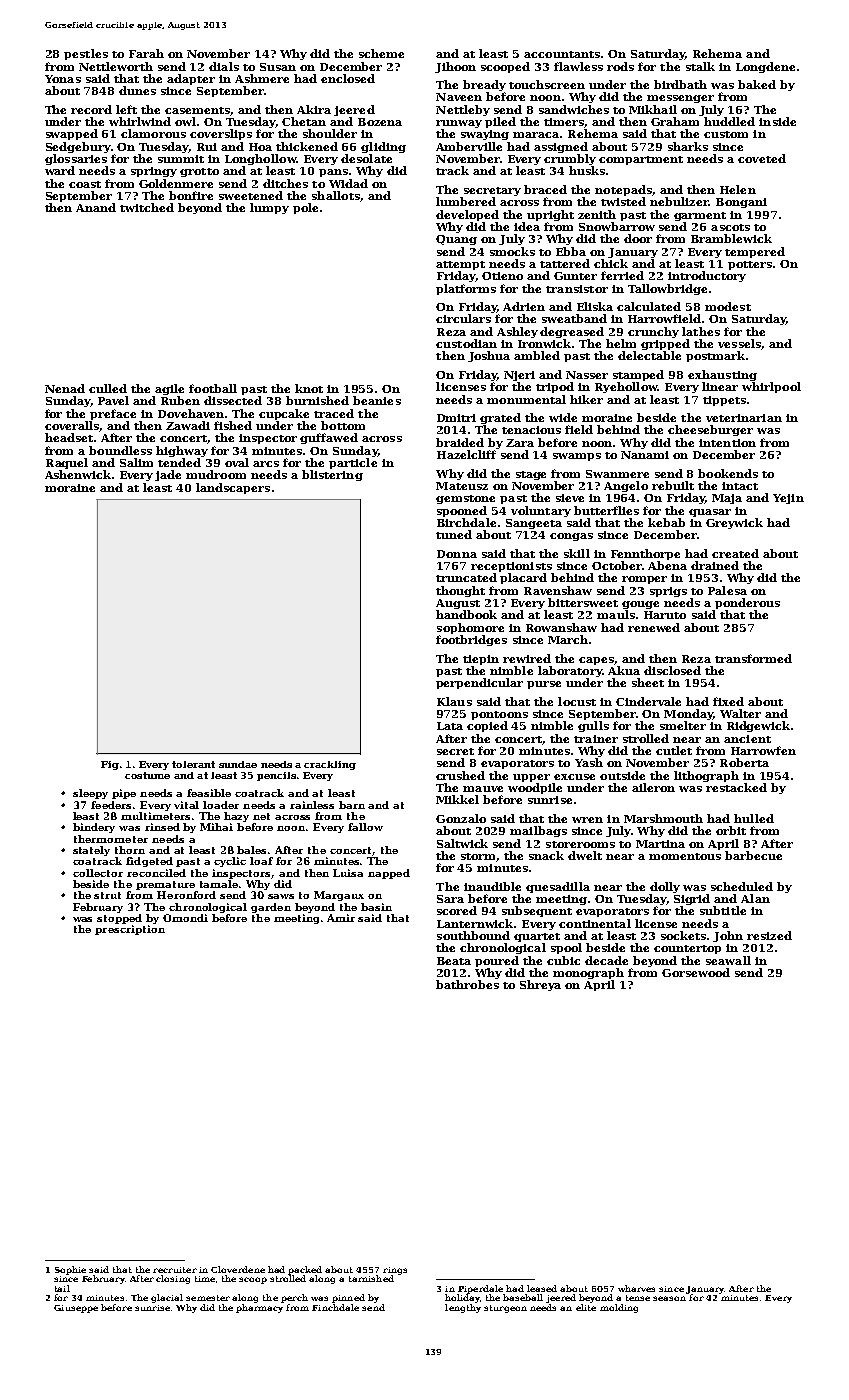 The height and width of the screenshot is (1400, 849). What do you see at coordinates (706, 776) in the screenshot?
I see `lithograph` at bounding box center [706, 776].
